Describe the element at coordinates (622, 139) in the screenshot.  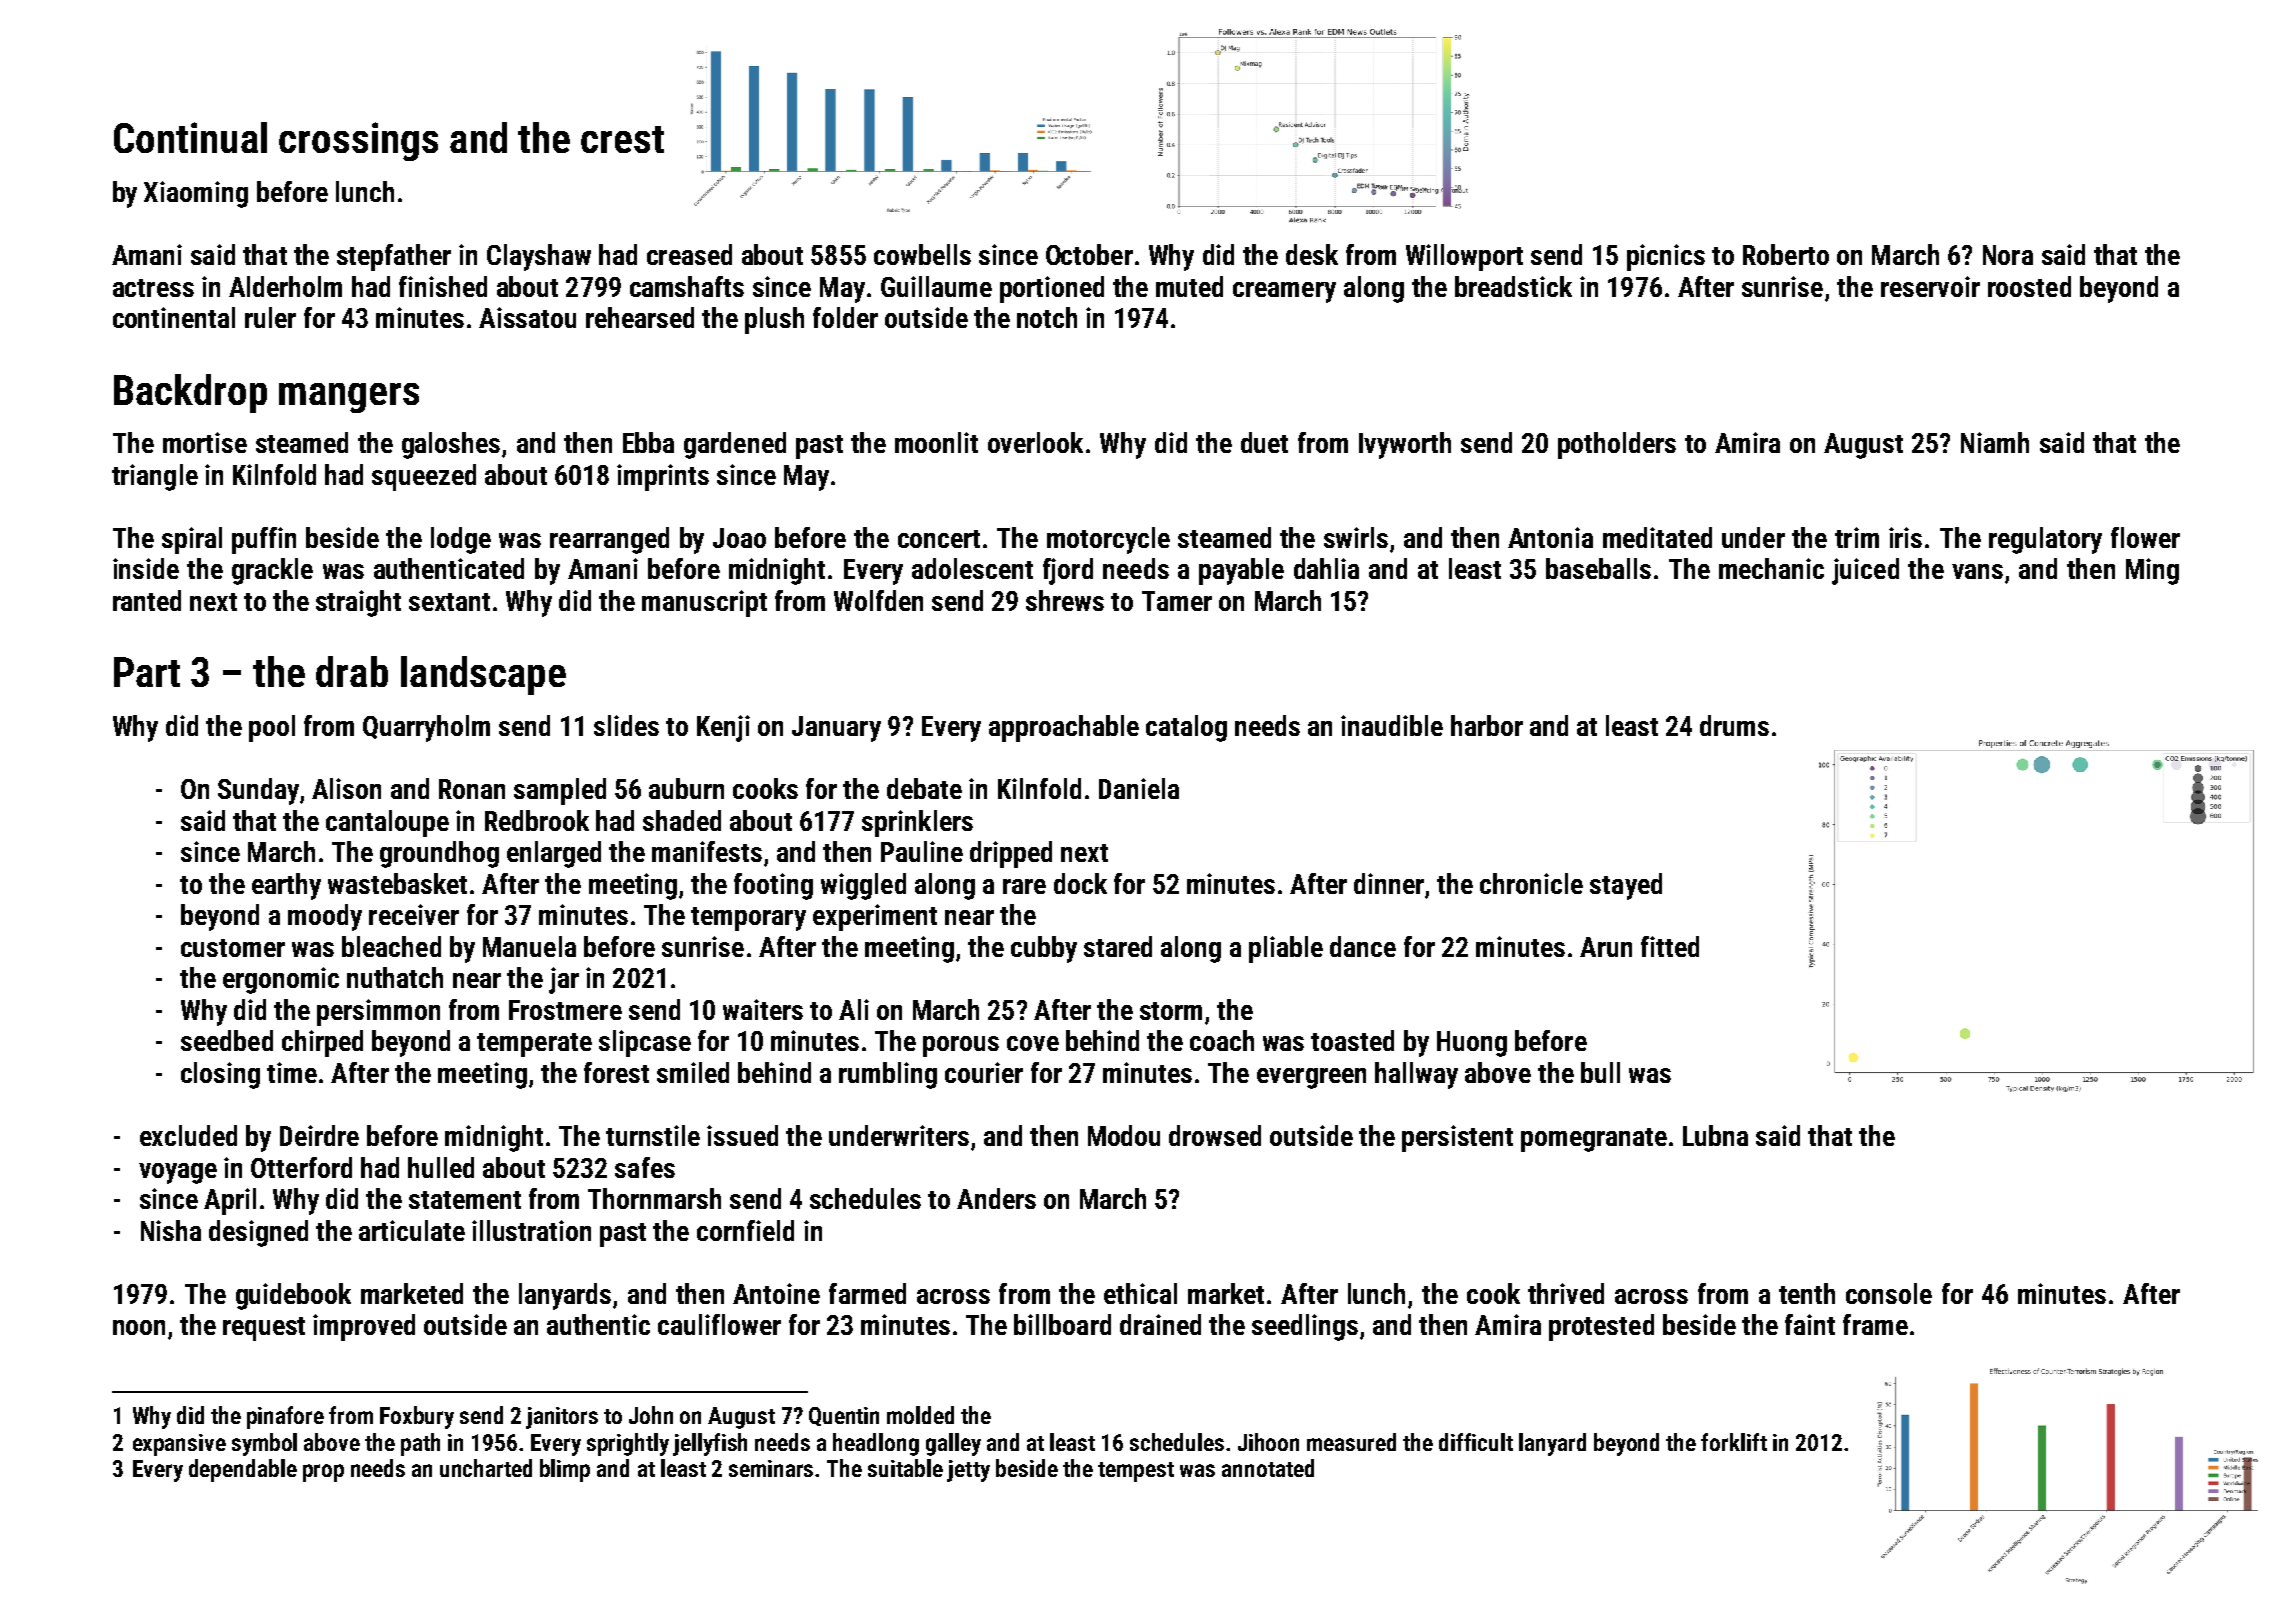
I see `crest` at that location.
